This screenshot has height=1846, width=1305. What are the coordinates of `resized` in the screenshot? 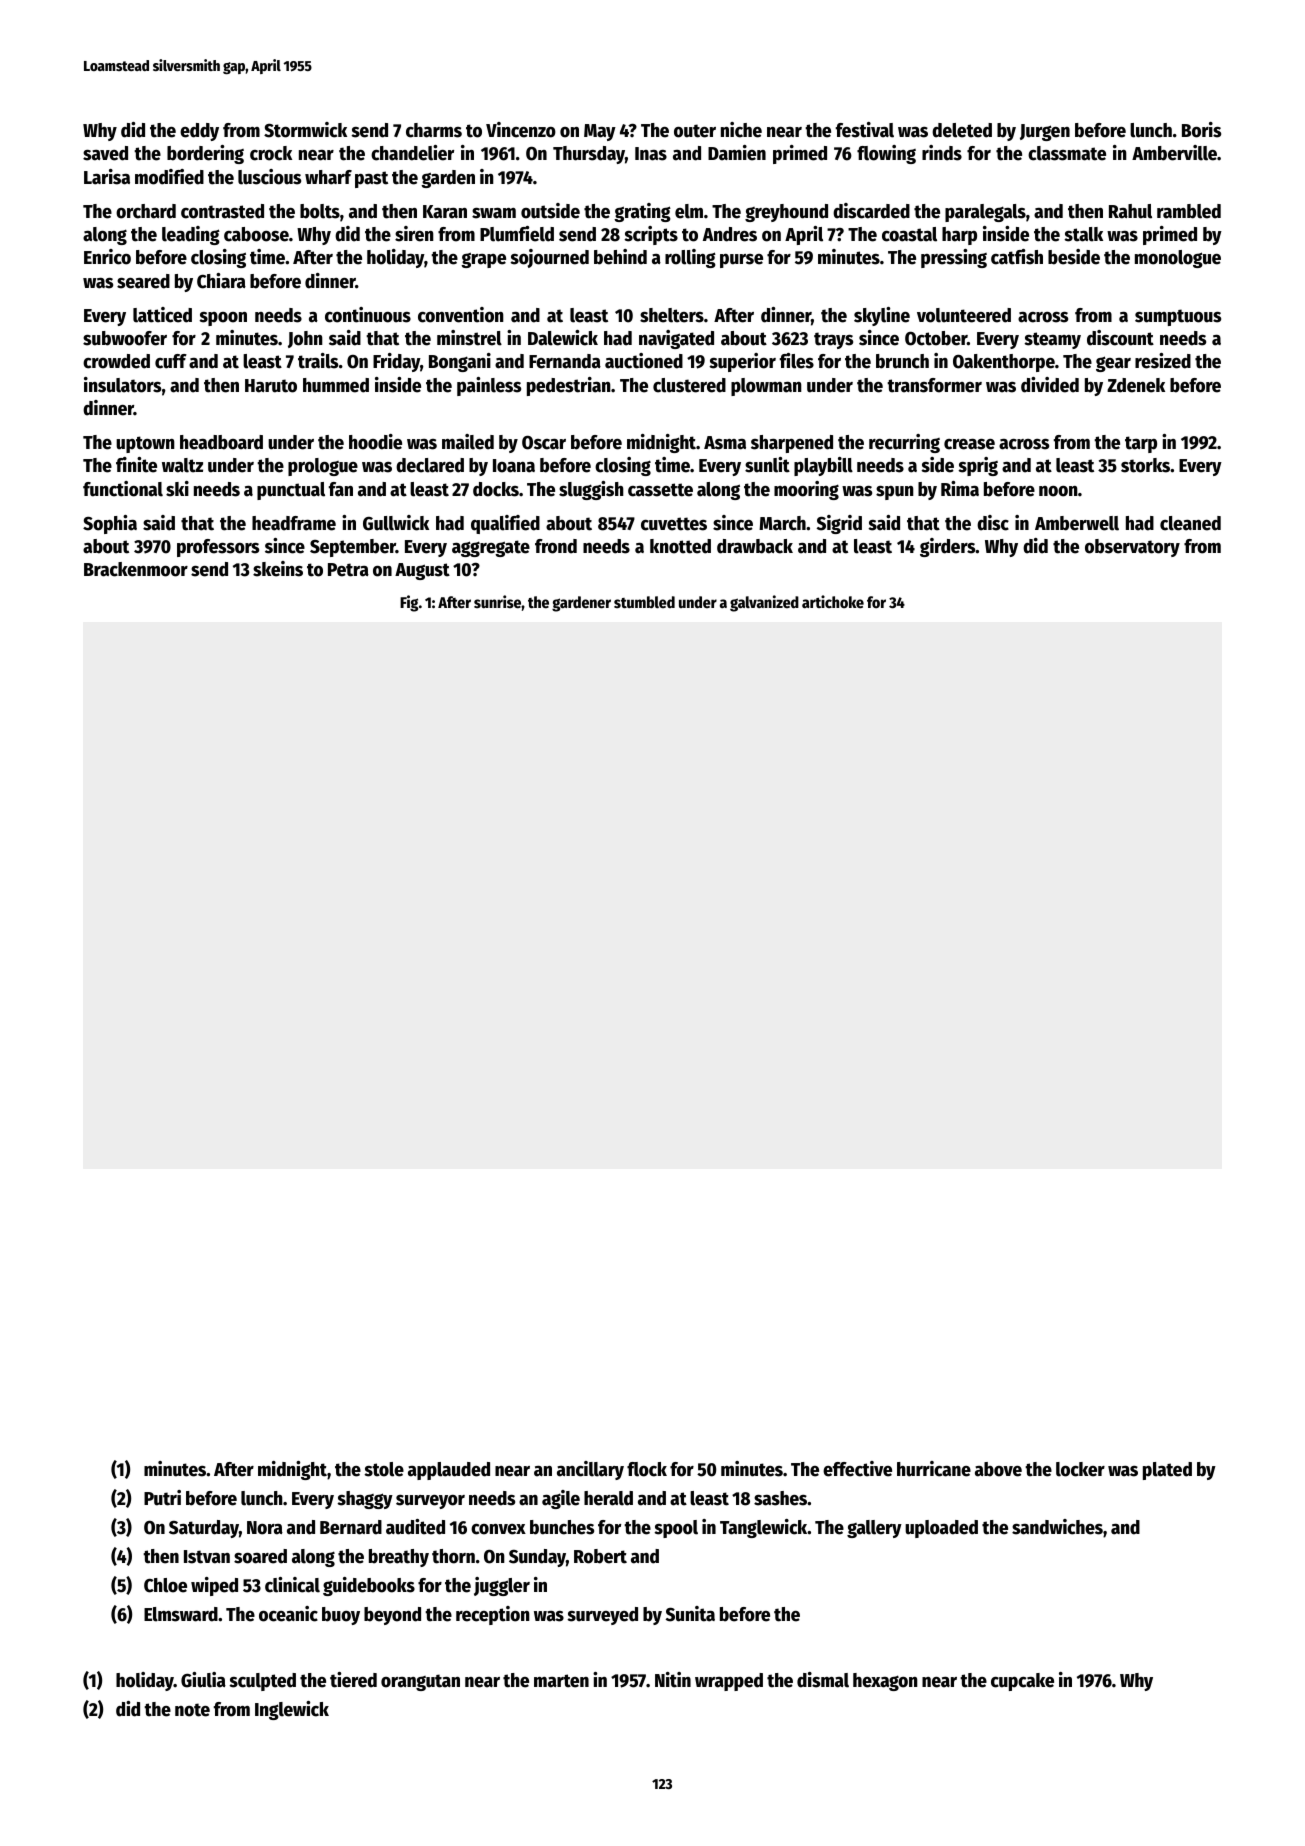 It's located at (1163, 361).
